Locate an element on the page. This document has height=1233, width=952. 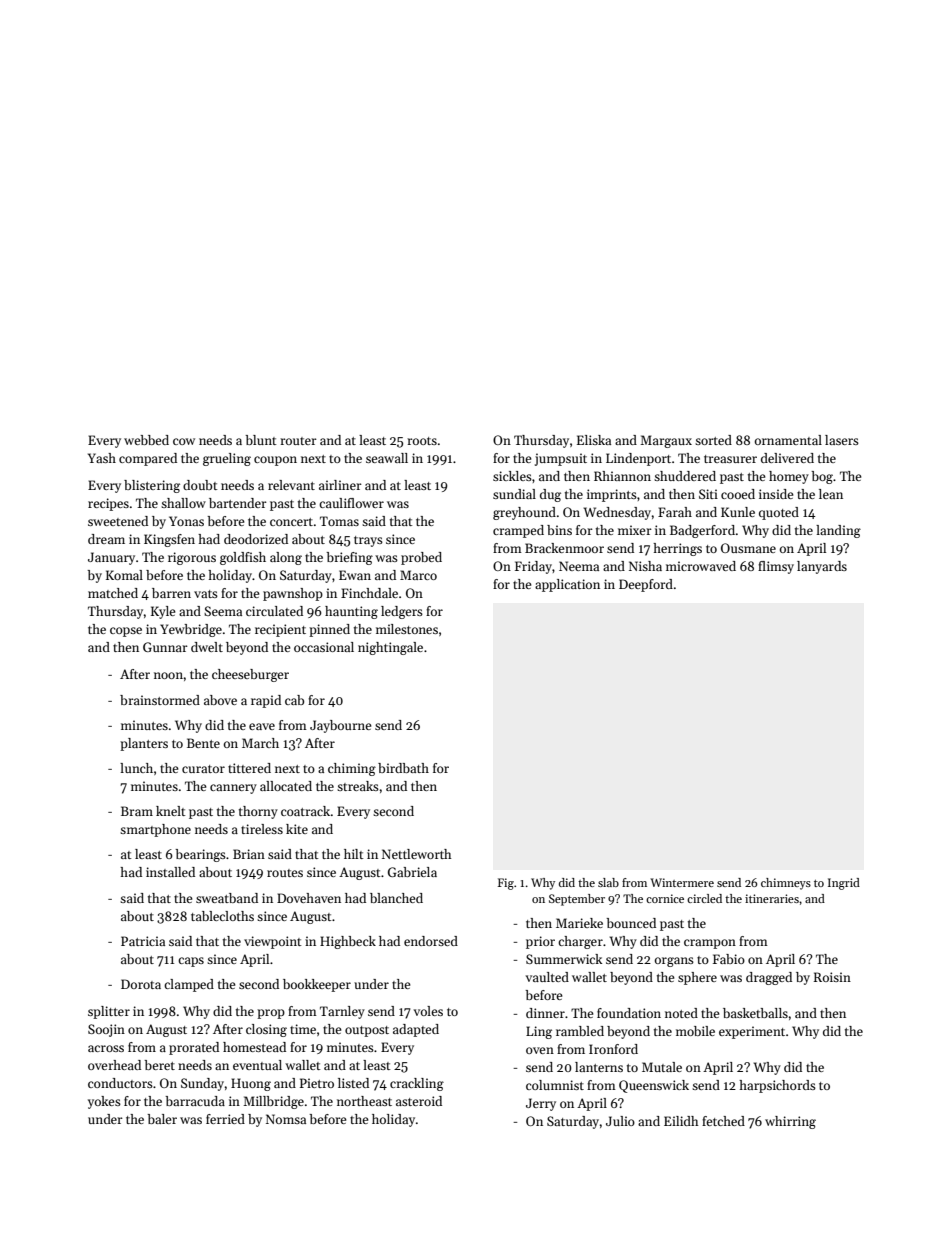
charger is located at coordinates (580, 942).
